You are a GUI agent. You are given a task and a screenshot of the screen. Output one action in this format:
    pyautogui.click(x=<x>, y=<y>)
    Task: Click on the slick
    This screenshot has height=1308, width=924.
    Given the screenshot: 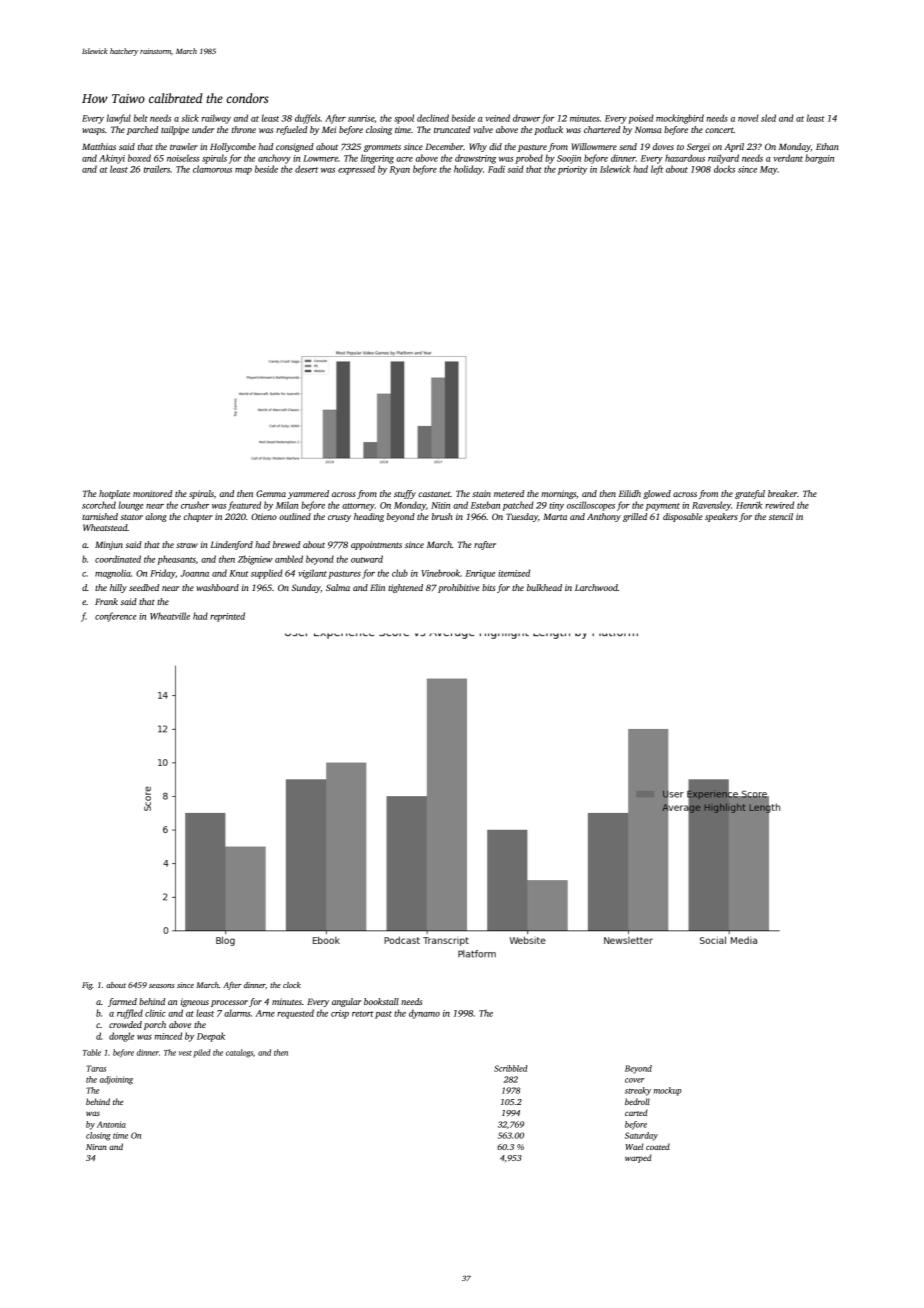 What is the action you would take?
    pyautogui.click(x=190, y=118)
